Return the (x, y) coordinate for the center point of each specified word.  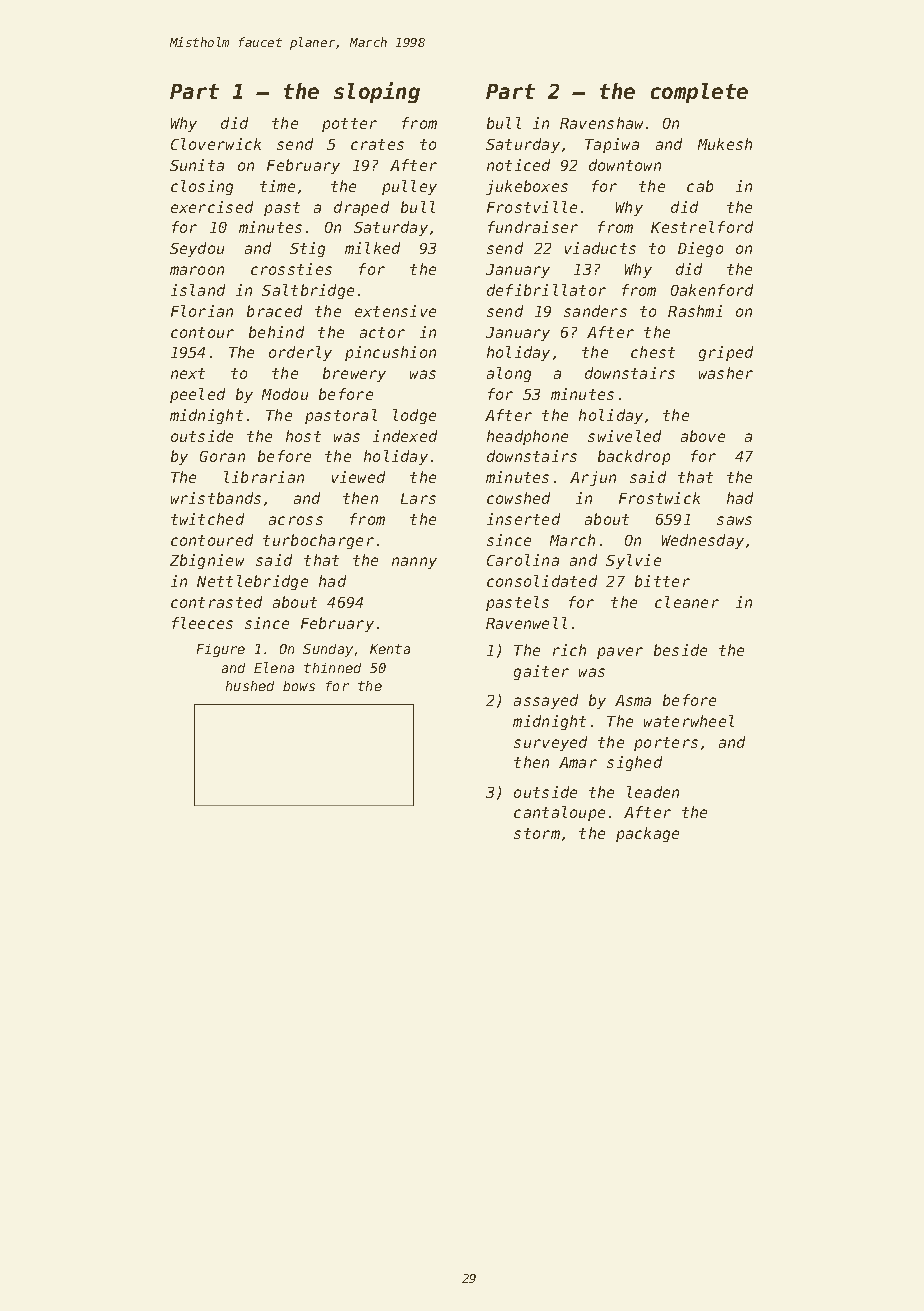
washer (726, 373)
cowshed (518, 498)
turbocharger (318, 541)
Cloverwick (216, 144)
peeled (197, 395)
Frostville (532, 207)
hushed (250, 686)
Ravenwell (526, 623)
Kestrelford (702, 227)
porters (666, 744)
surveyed (550, 743)
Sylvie (633, 561)
